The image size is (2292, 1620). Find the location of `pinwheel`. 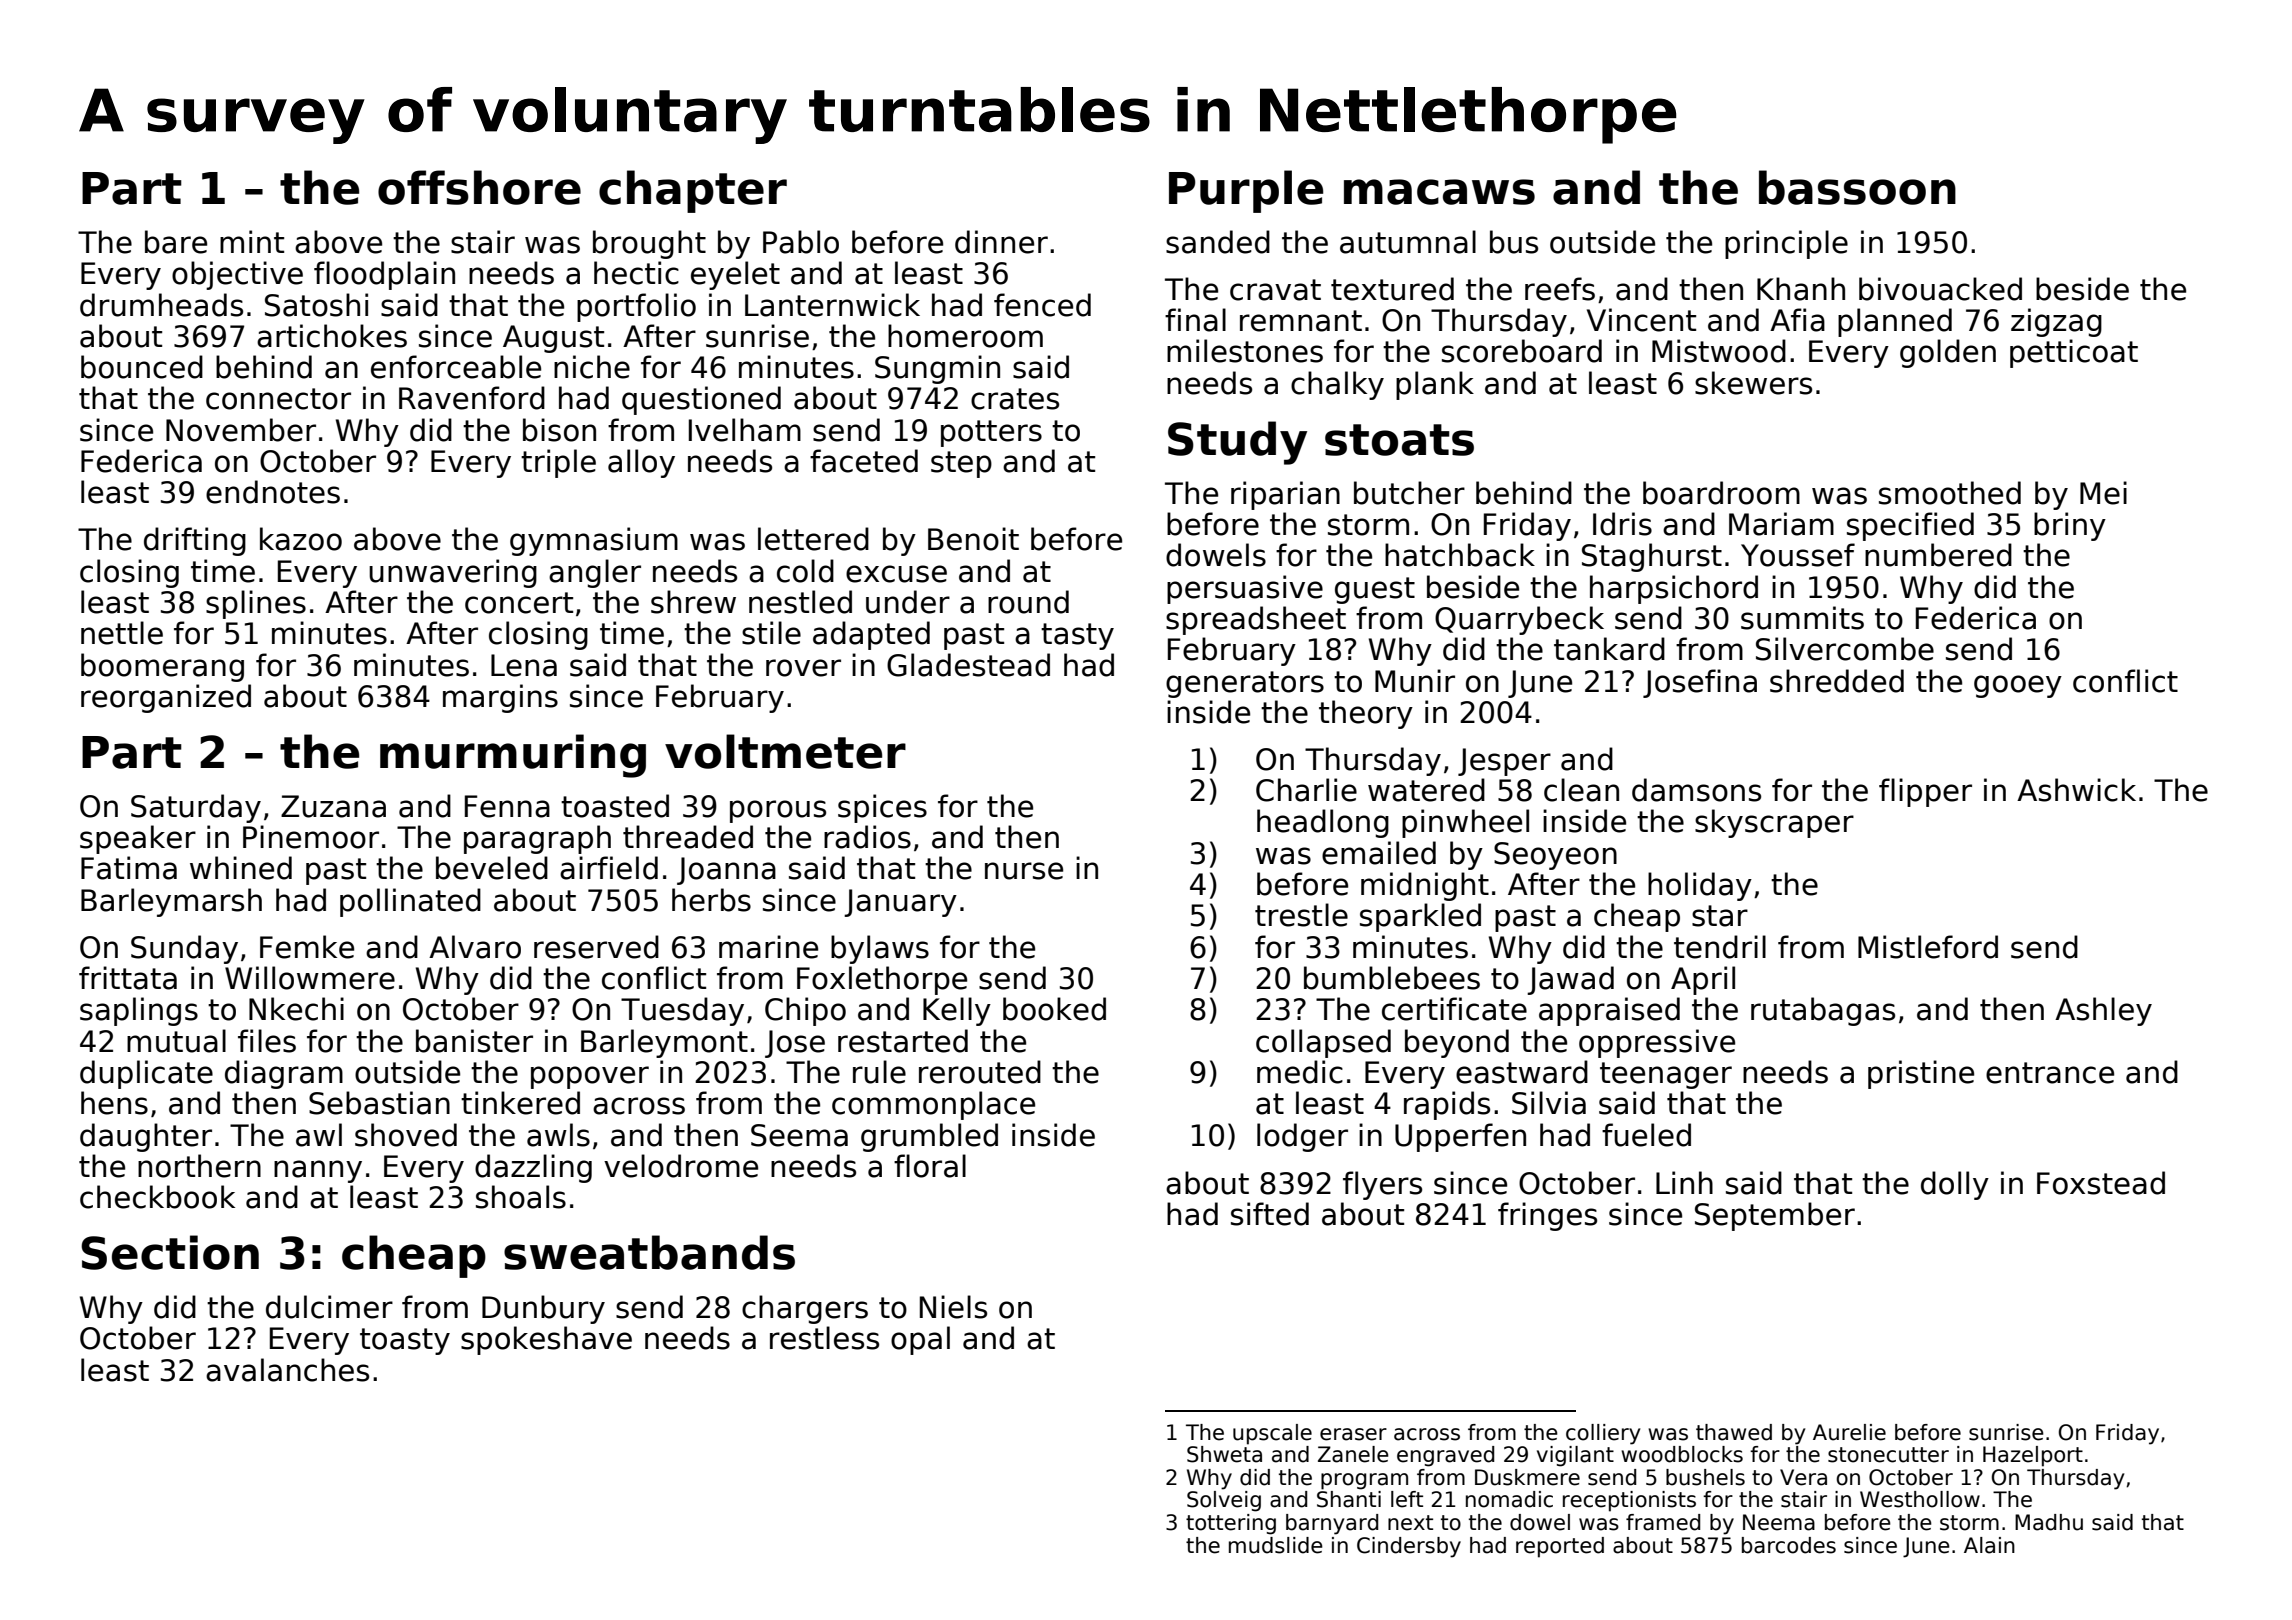

pinwheel is located at coordinates (1465, 823).
